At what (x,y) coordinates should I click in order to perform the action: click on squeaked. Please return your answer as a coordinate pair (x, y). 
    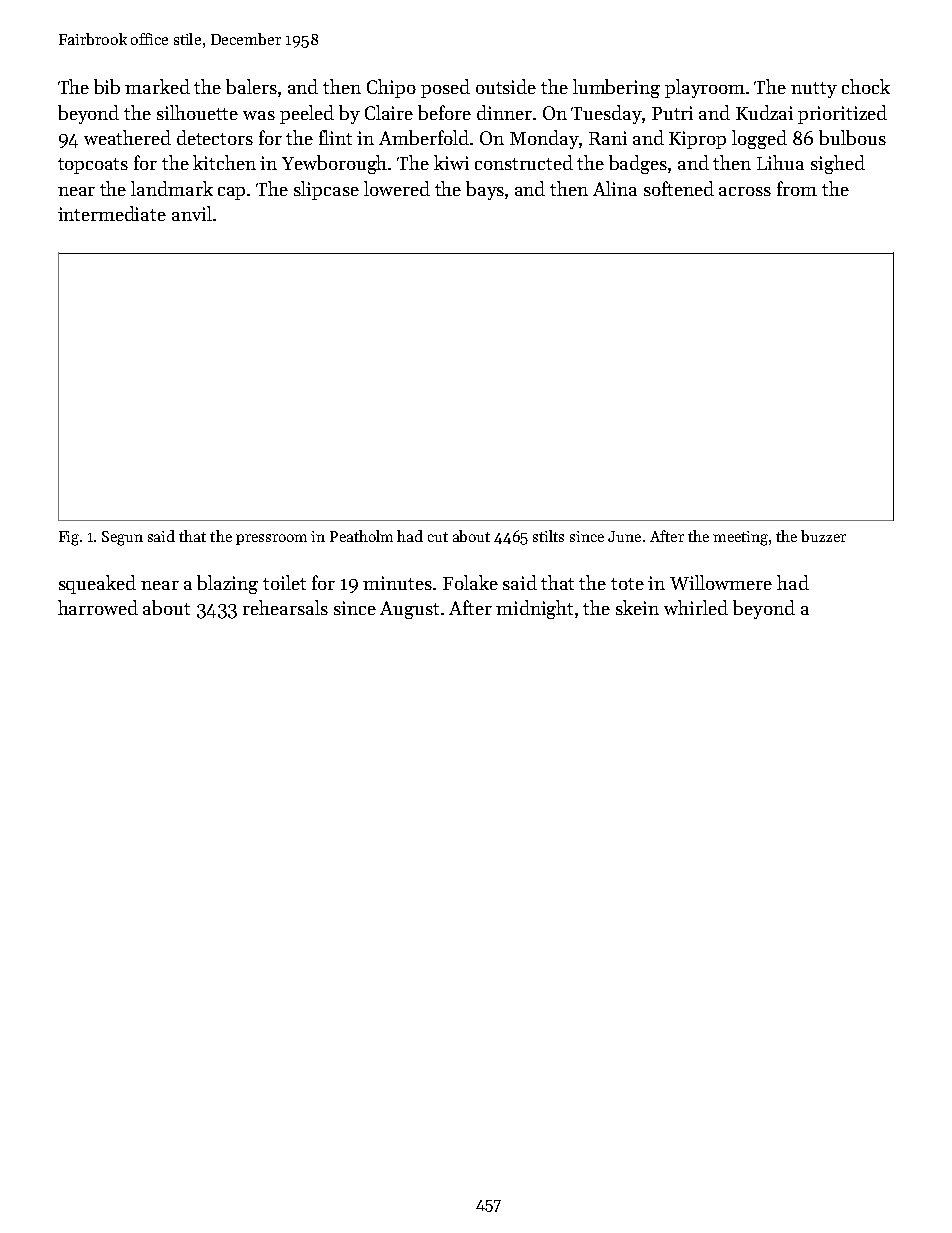
    Looking at the image, I should click on (97, 584).
